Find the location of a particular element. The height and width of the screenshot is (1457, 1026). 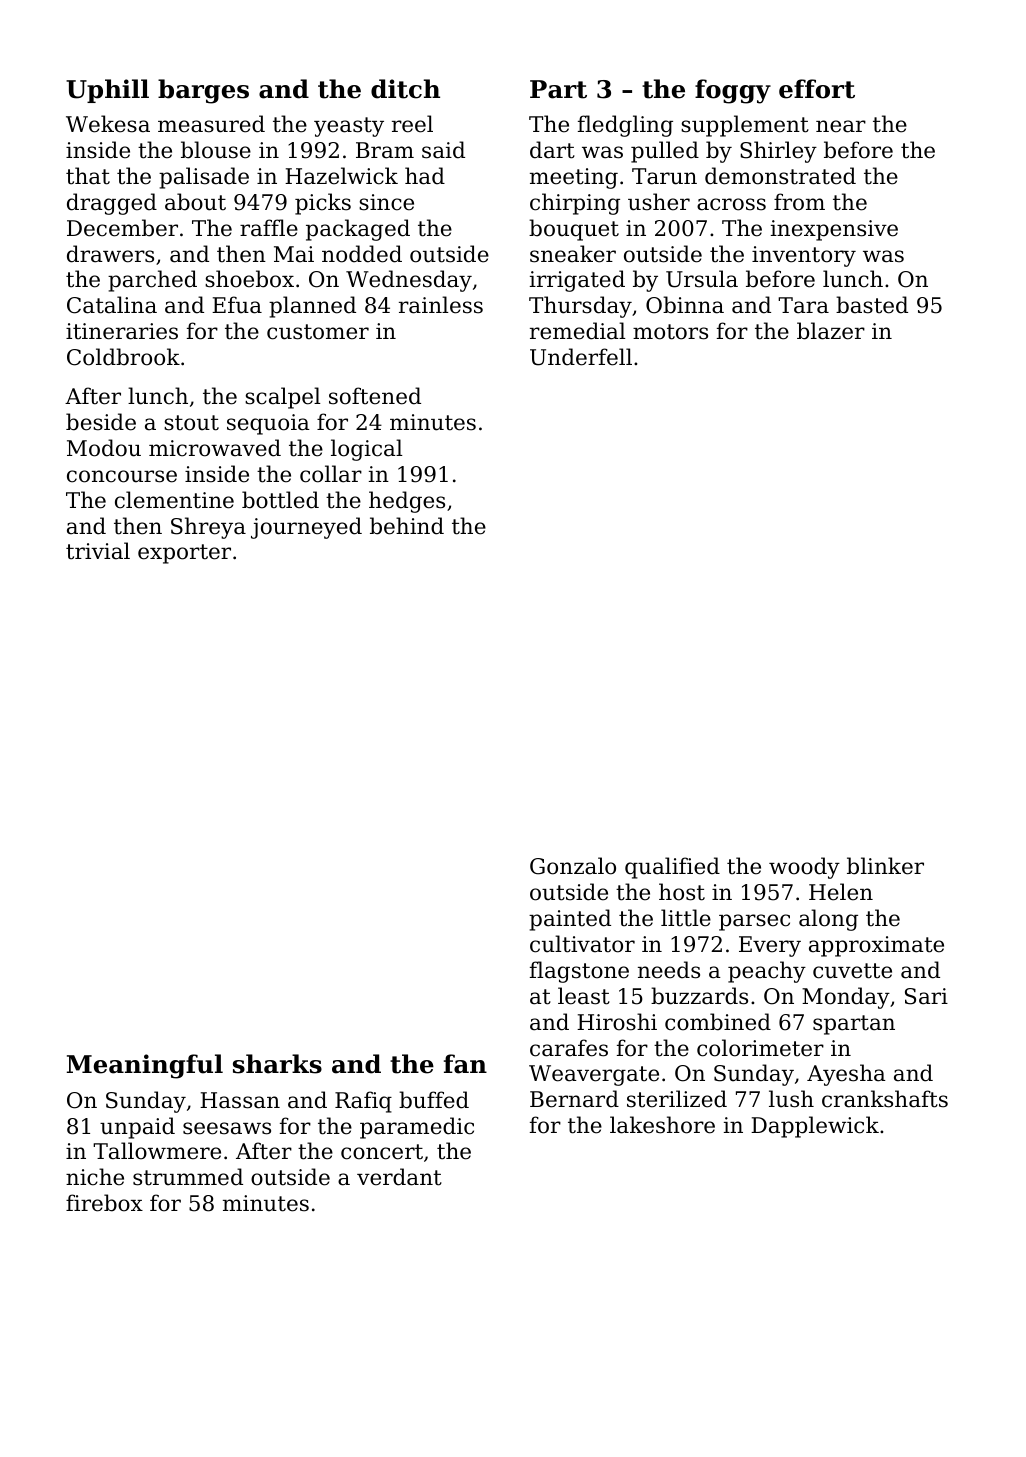

exporter is located at coordinates (184, 554).
